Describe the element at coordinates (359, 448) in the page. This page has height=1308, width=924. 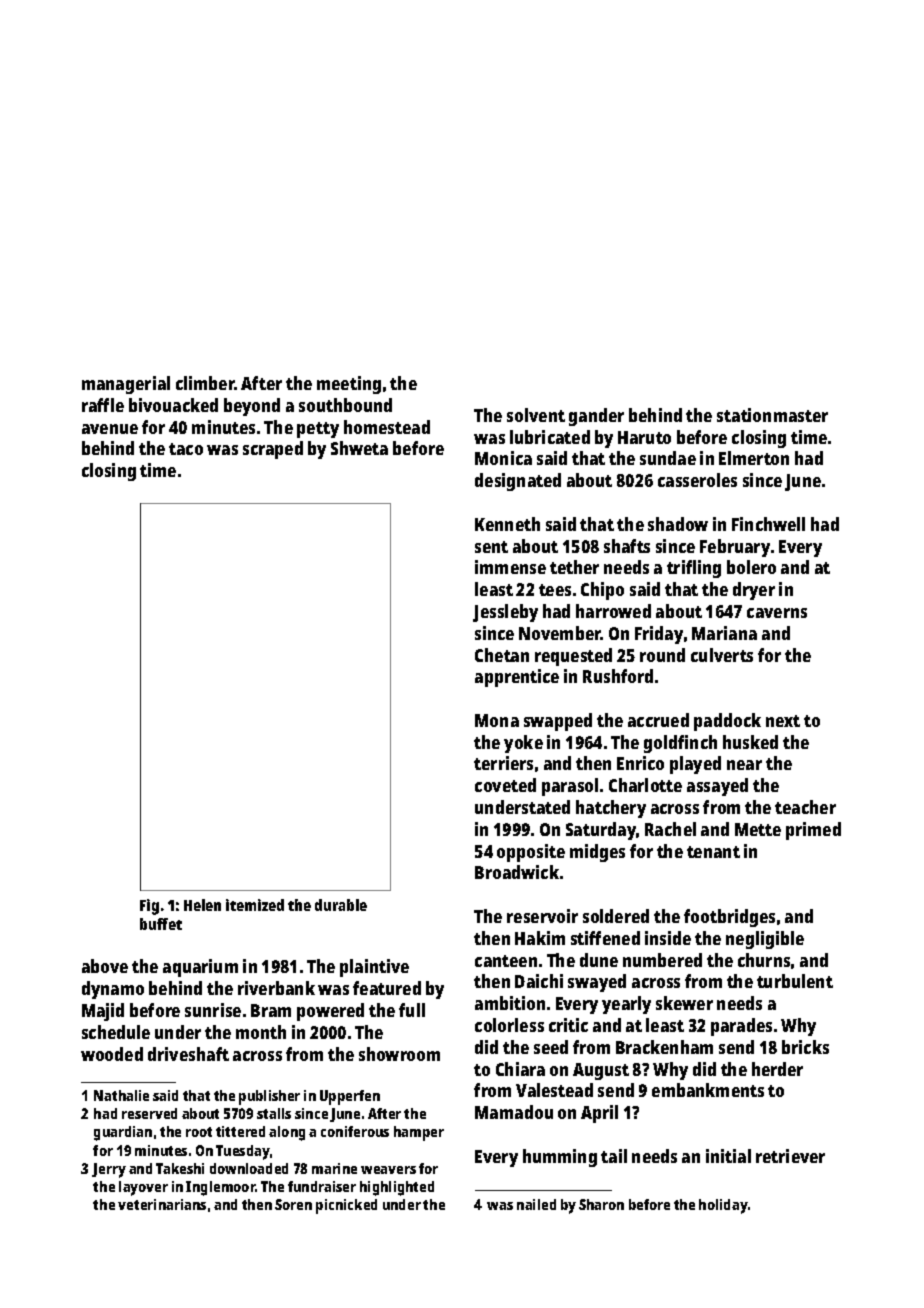
I see `Shweta` at that location.
